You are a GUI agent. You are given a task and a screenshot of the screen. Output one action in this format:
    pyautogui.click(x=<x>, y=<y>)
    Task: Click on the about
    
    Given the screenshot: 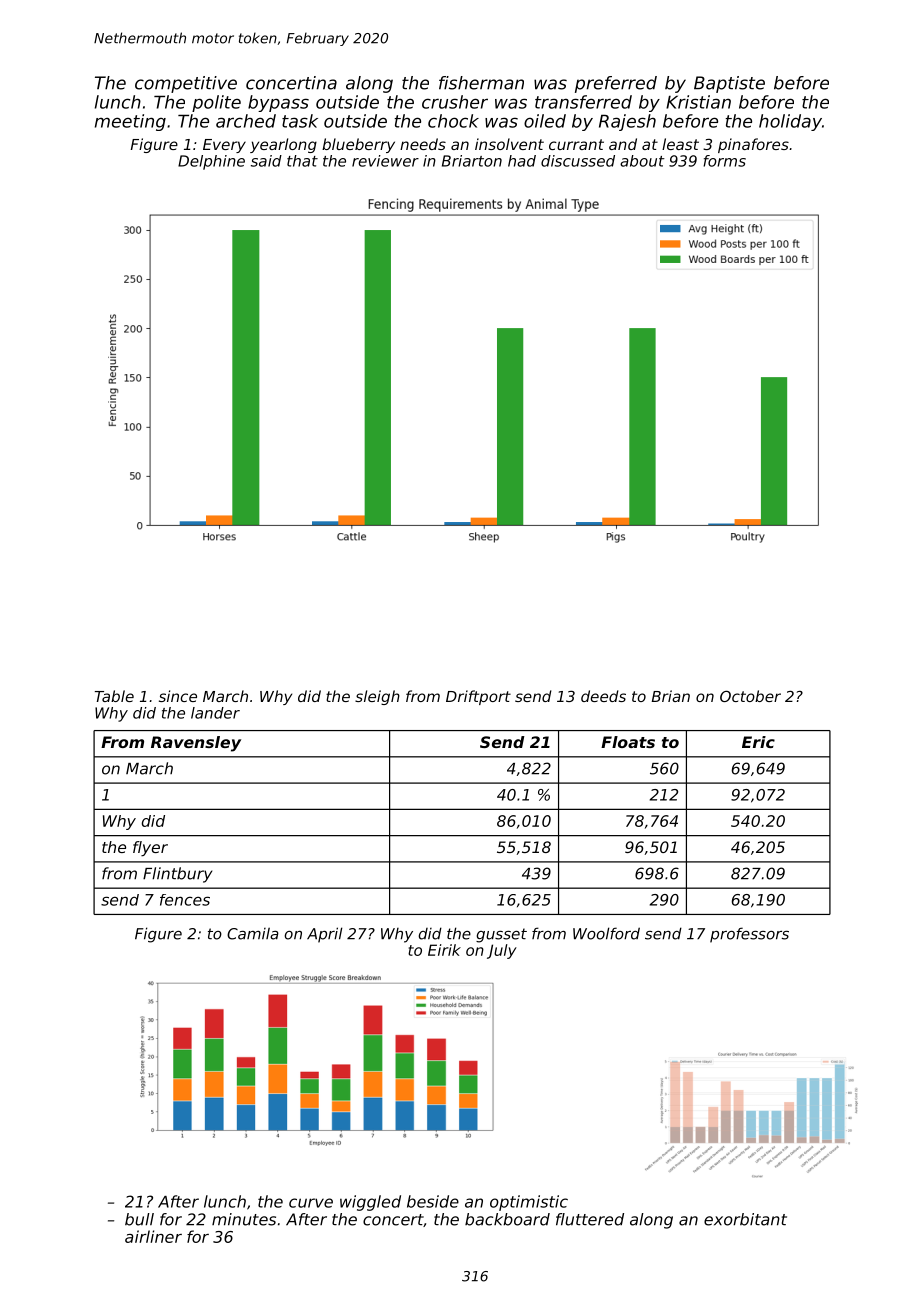 What is the action you would take?
    pyautogui.click(x=642, y=161)
